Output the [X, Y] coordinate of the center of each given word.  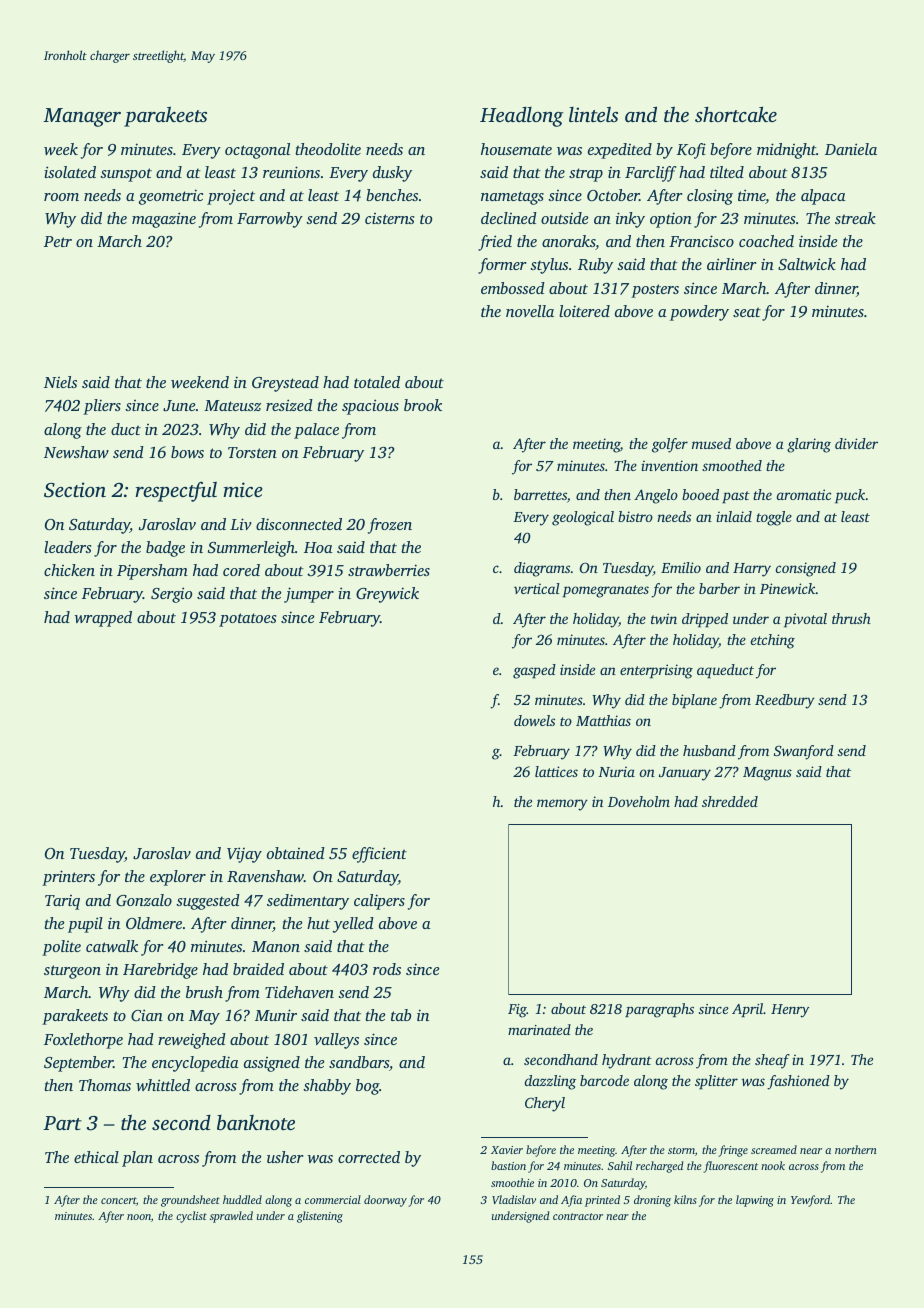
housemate [516, 149]
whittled [163, 1085]
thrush [851, 618]
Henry [790, 1011]
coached [766, 241]
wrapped [103, 619]
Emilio [681, 567]
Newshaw [76, 452]
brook [423, 405]
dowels [534, 720]
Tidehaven [299, 992]
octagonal [257, 151]
